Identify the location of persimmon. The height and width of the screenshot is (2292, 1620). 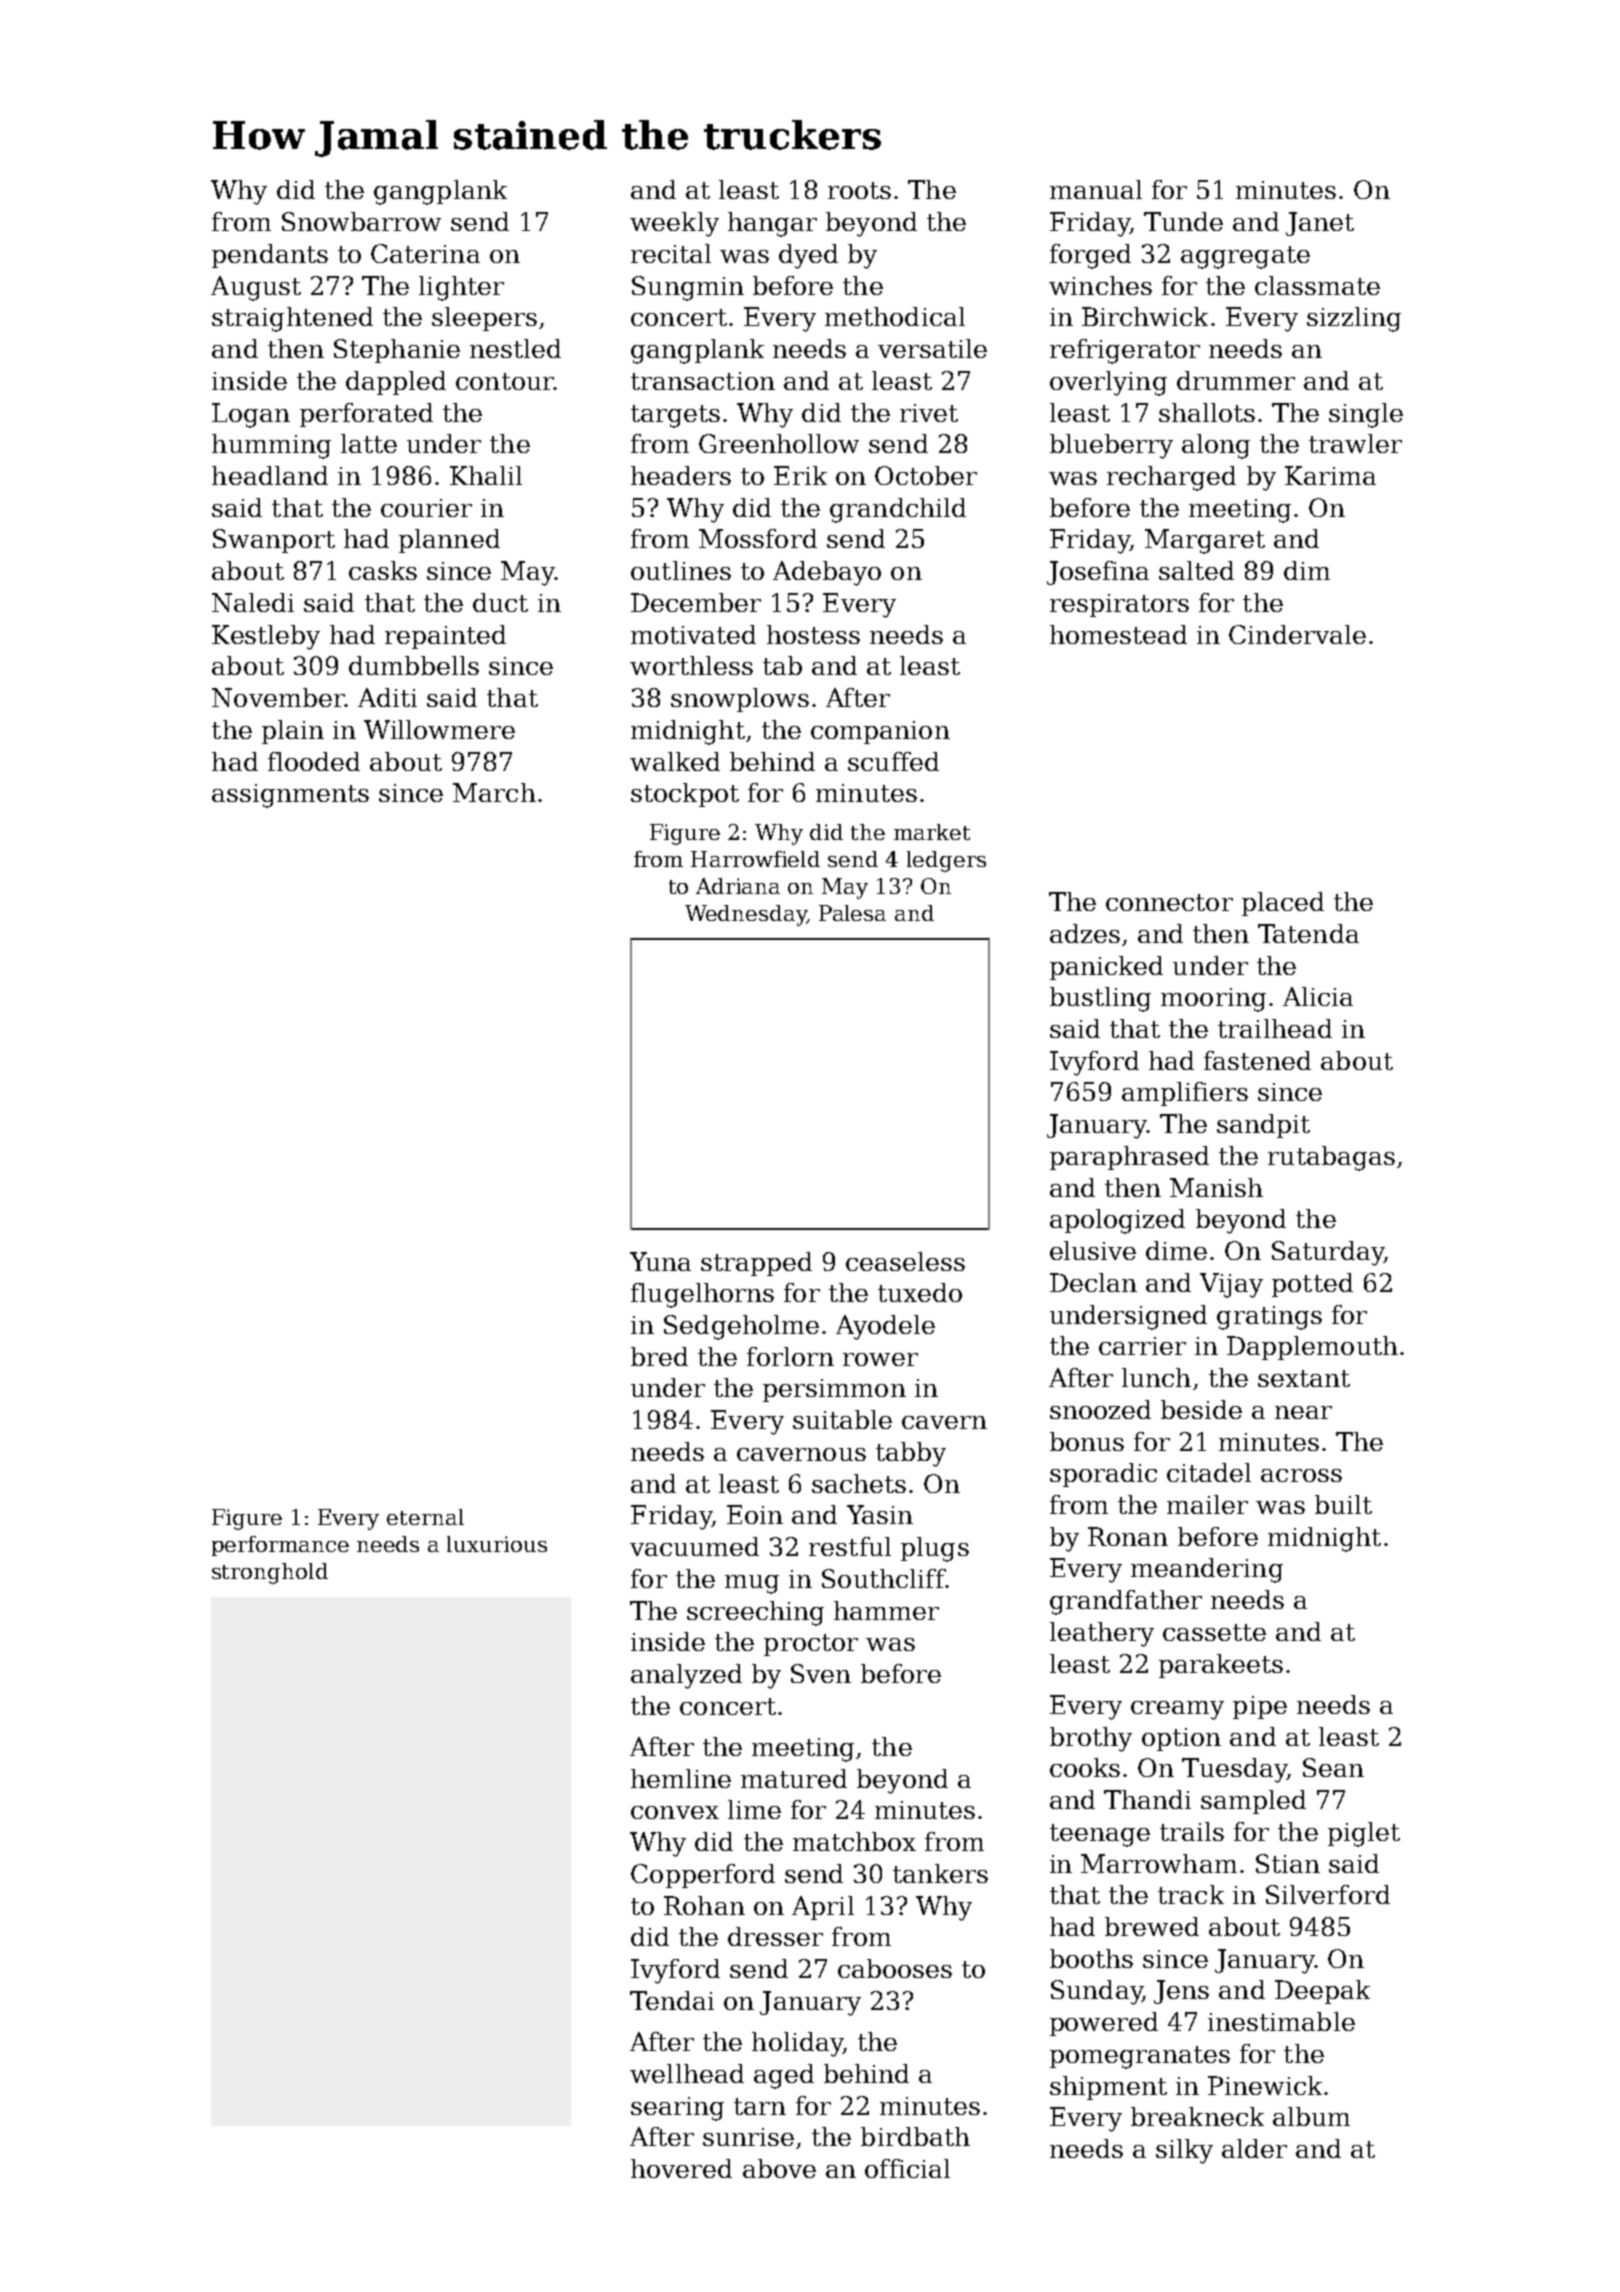
(834, 1390).
